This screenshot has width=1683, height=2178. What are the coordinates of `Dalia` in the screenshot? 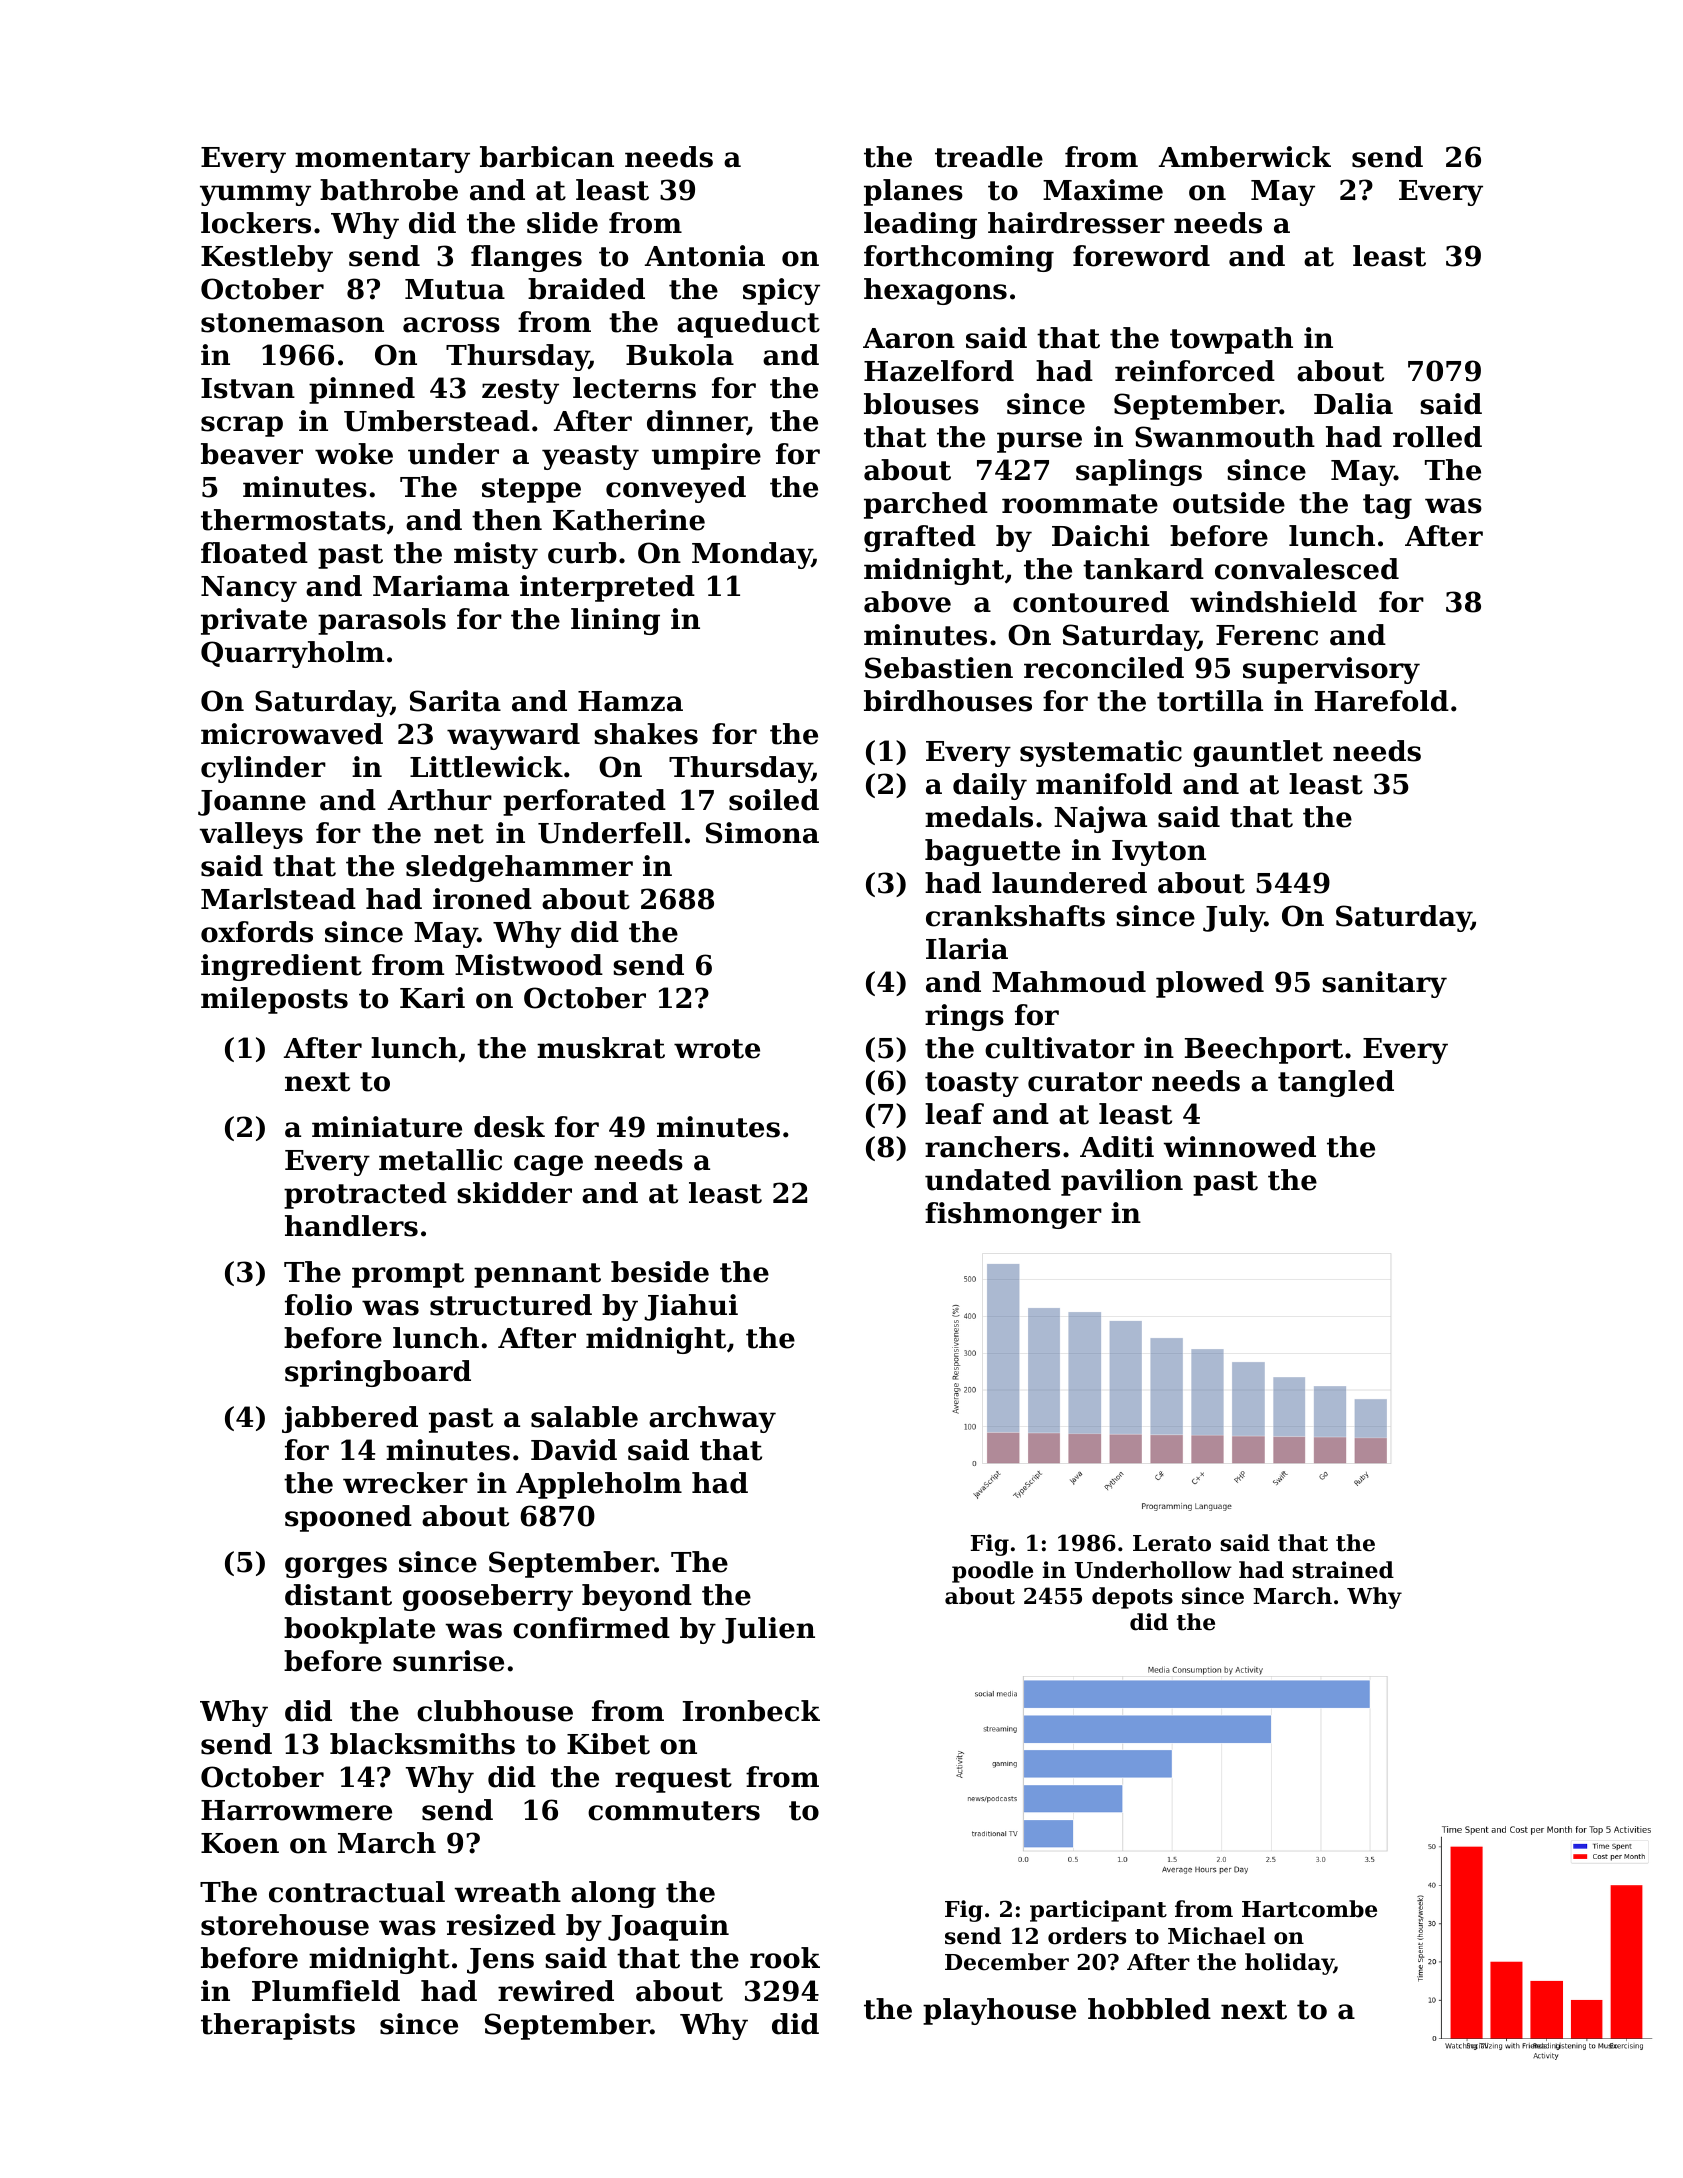 It's located at (1353, 404).
